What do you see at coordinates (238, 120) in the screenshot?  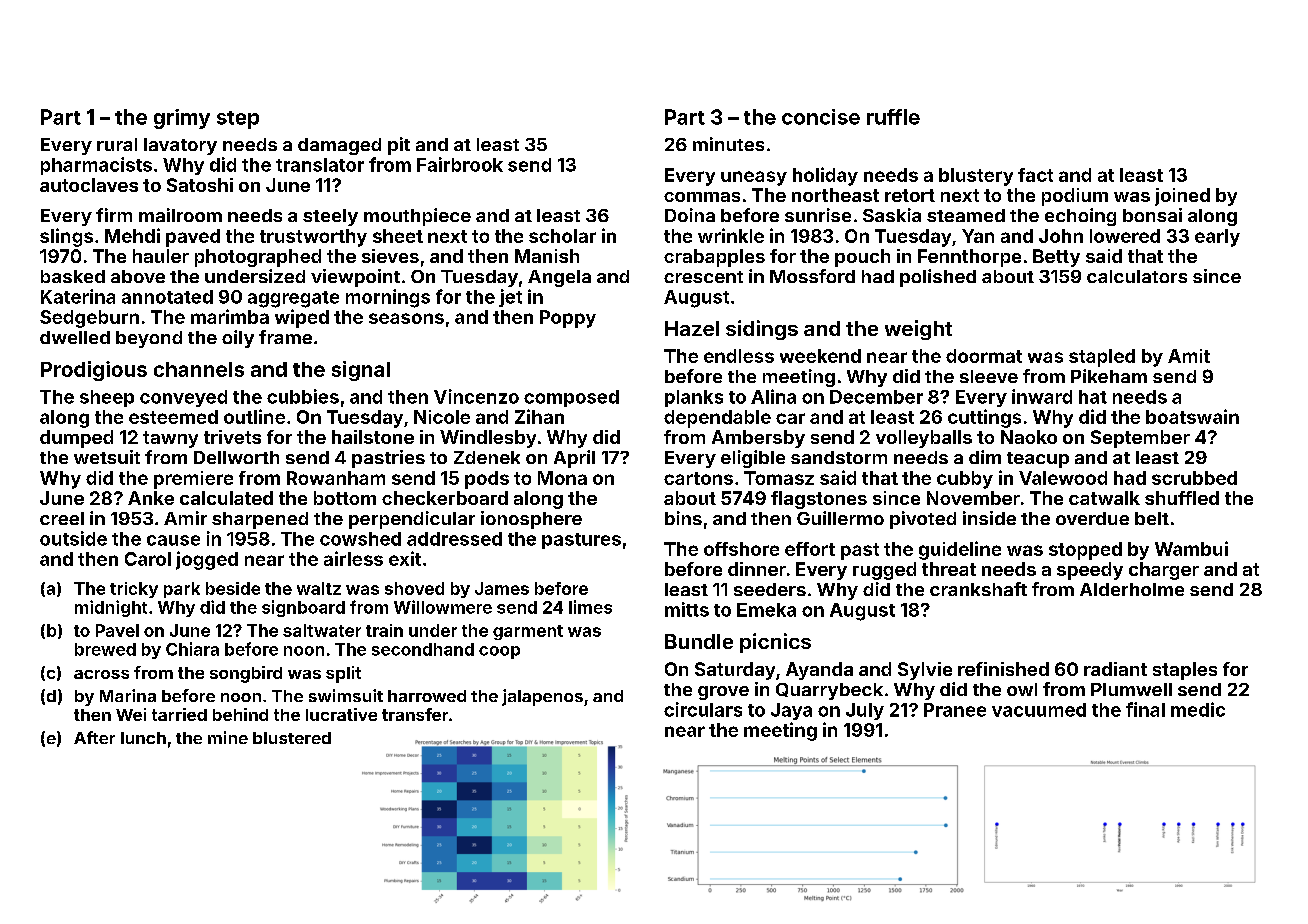 I see `step` at bounding box center [238, 120].
